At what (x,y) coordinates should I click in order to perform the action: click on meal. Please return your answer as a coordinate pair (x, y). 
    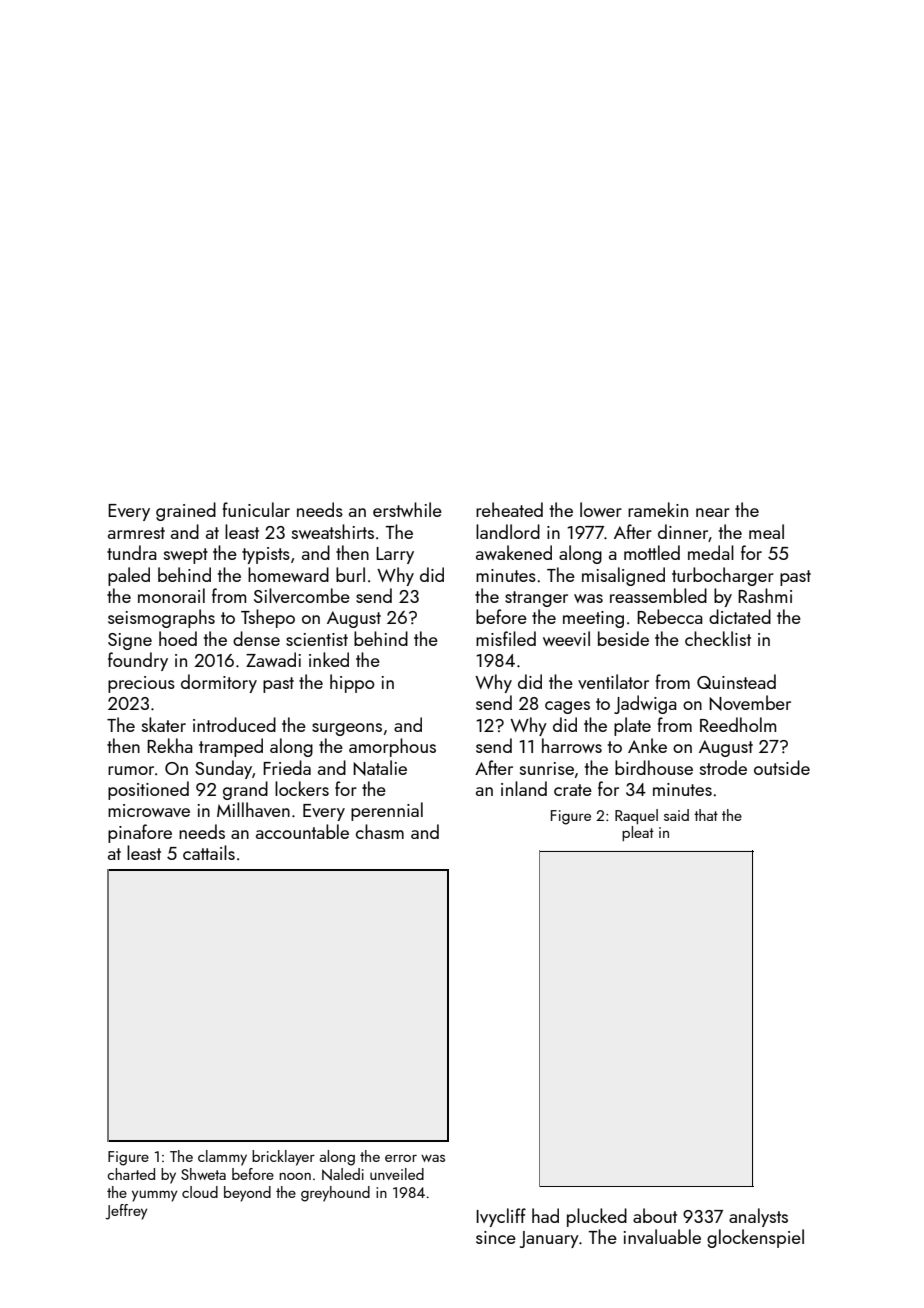
    Looking at the image, I should click on (766, 531).
